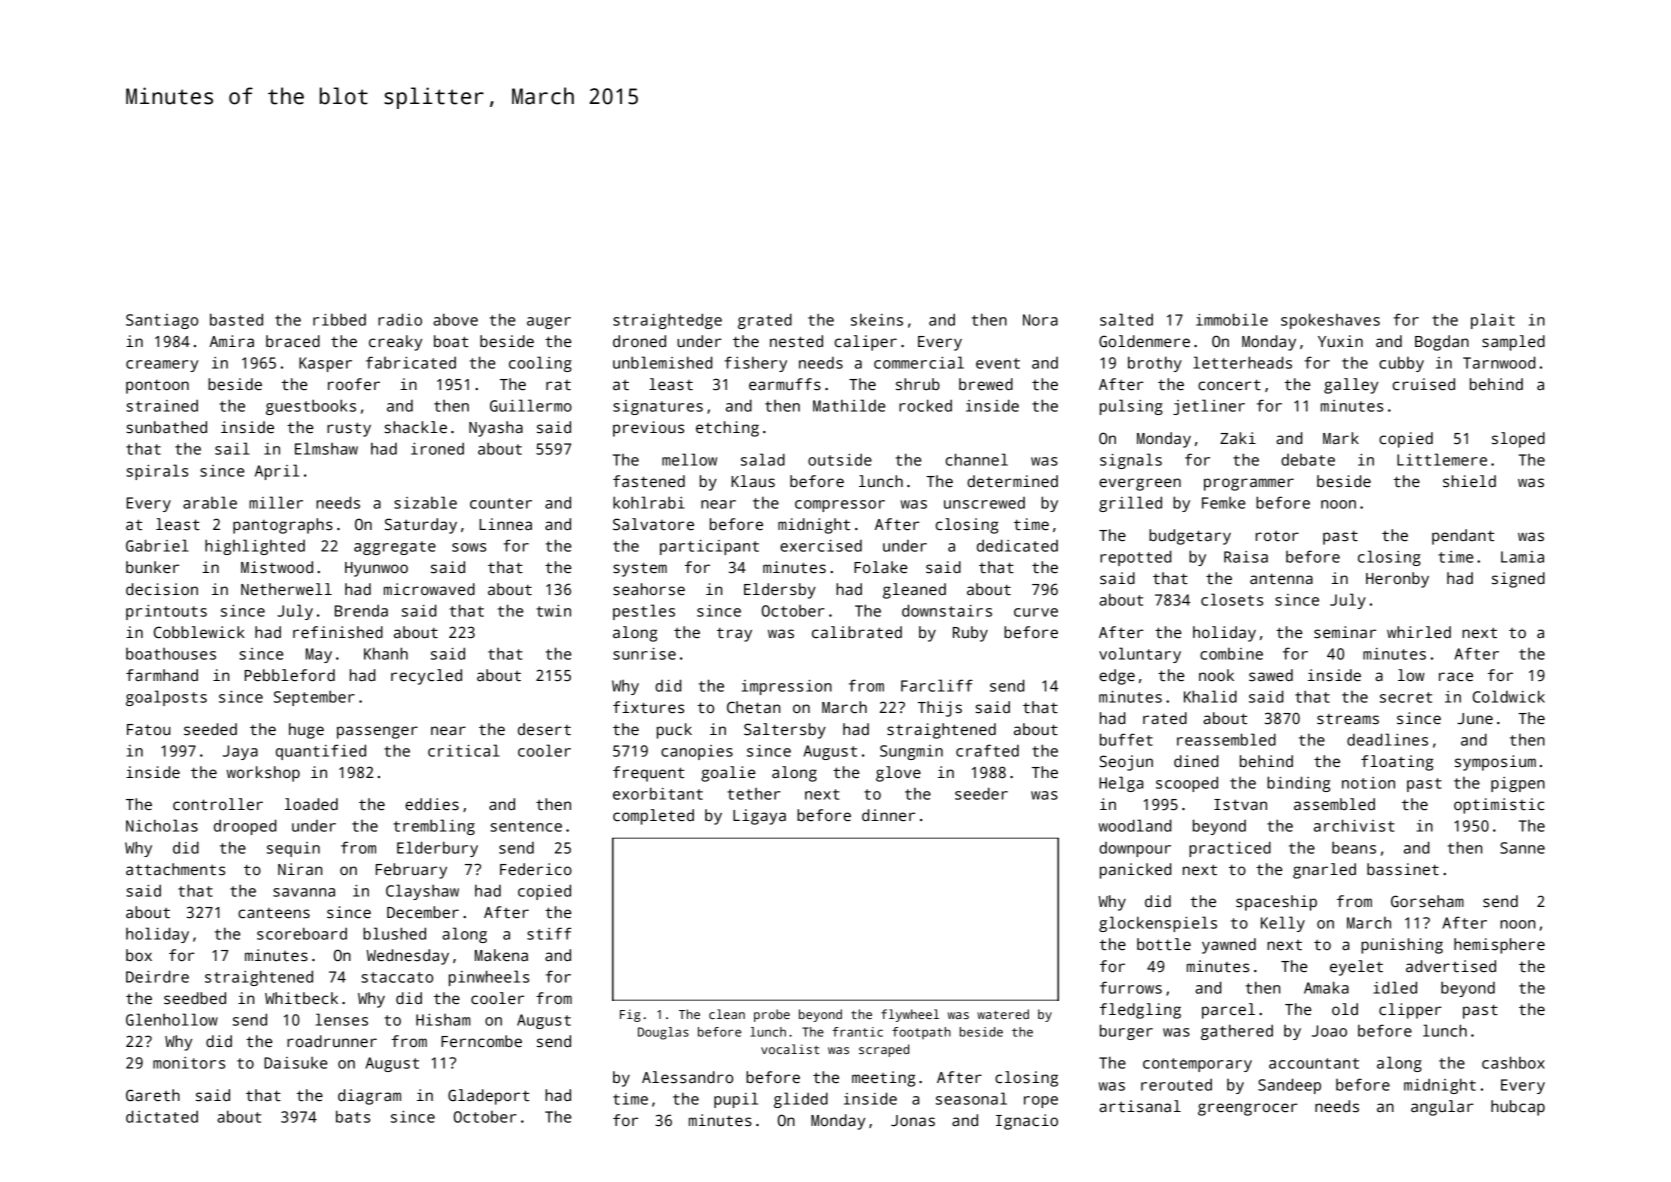  What do you see at coordinates (801, 1100) in the screenshot?
I see `glided` at bounding box center [801, 1100].
